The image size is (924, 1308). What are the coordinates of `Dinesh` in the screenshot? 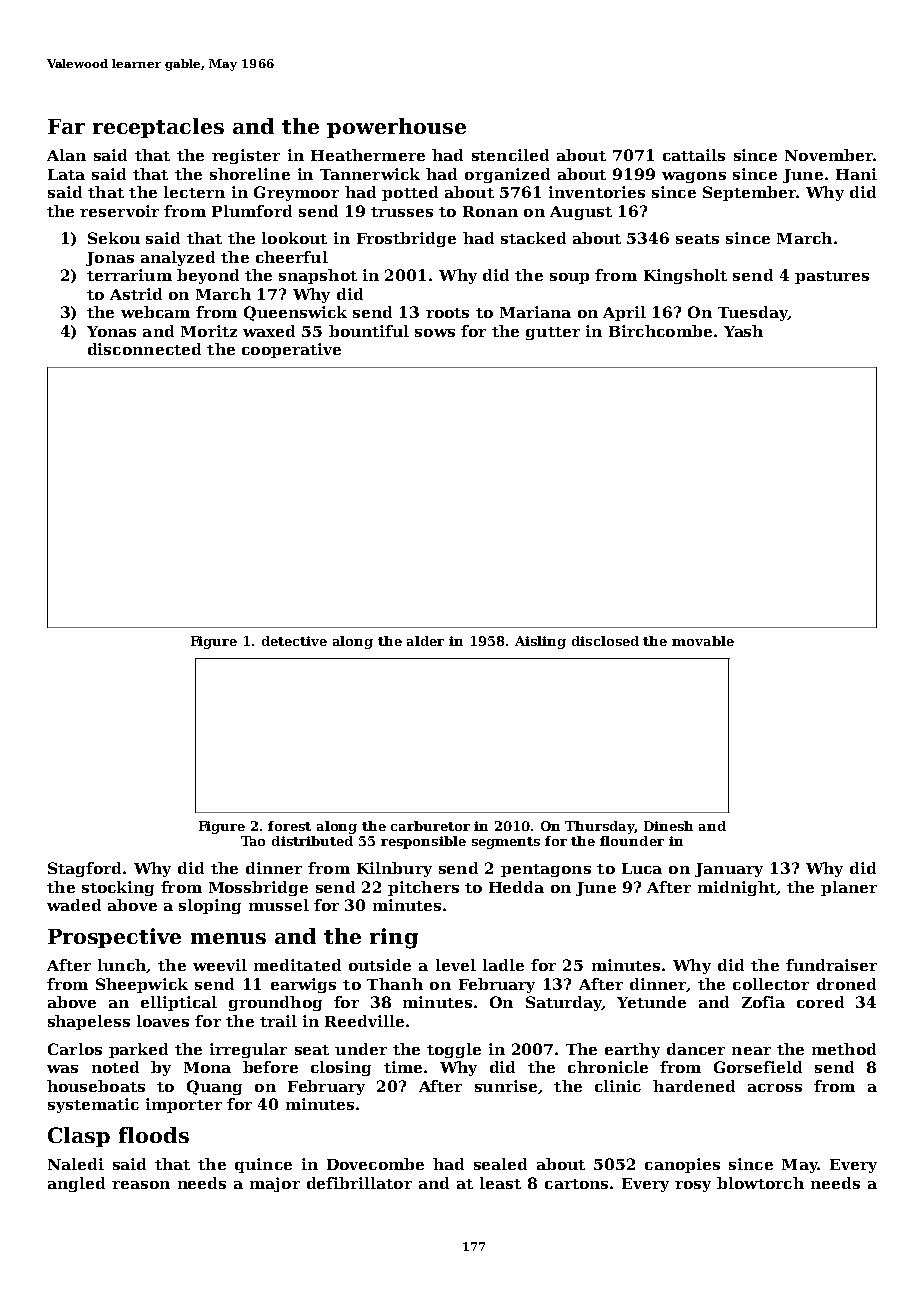 It's located at (668, 826).
